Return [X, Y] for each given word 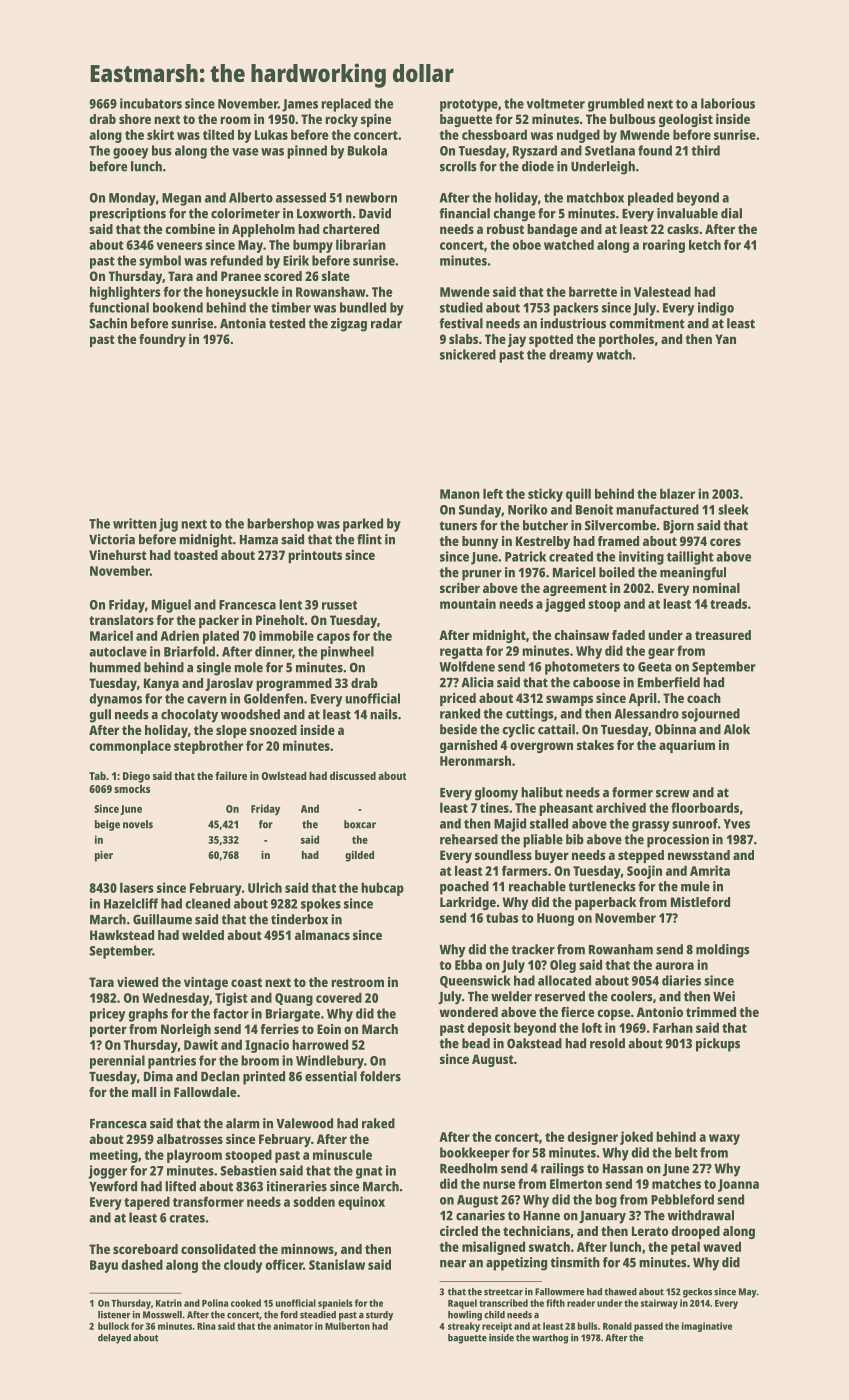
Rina [206, 1326]
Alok [737, 729]
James [300, 105]
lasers [137, 887]
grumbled [616, 105]
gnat [369, 1173]
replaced [346, 105]
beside [458, 729]
